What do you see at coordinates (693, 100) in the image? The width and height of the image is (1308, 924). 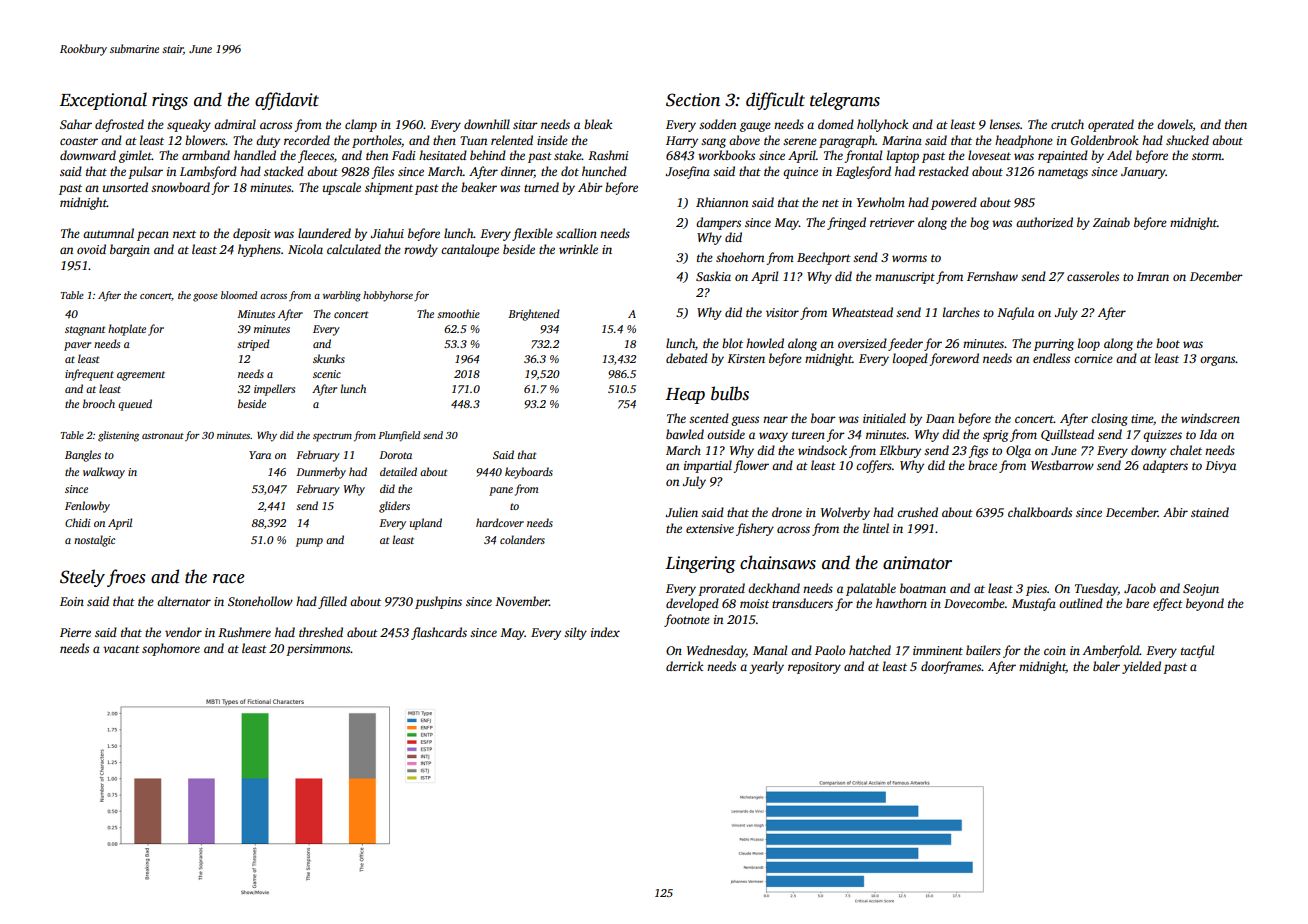 I see `Section` at bounding box center [693, 100].
